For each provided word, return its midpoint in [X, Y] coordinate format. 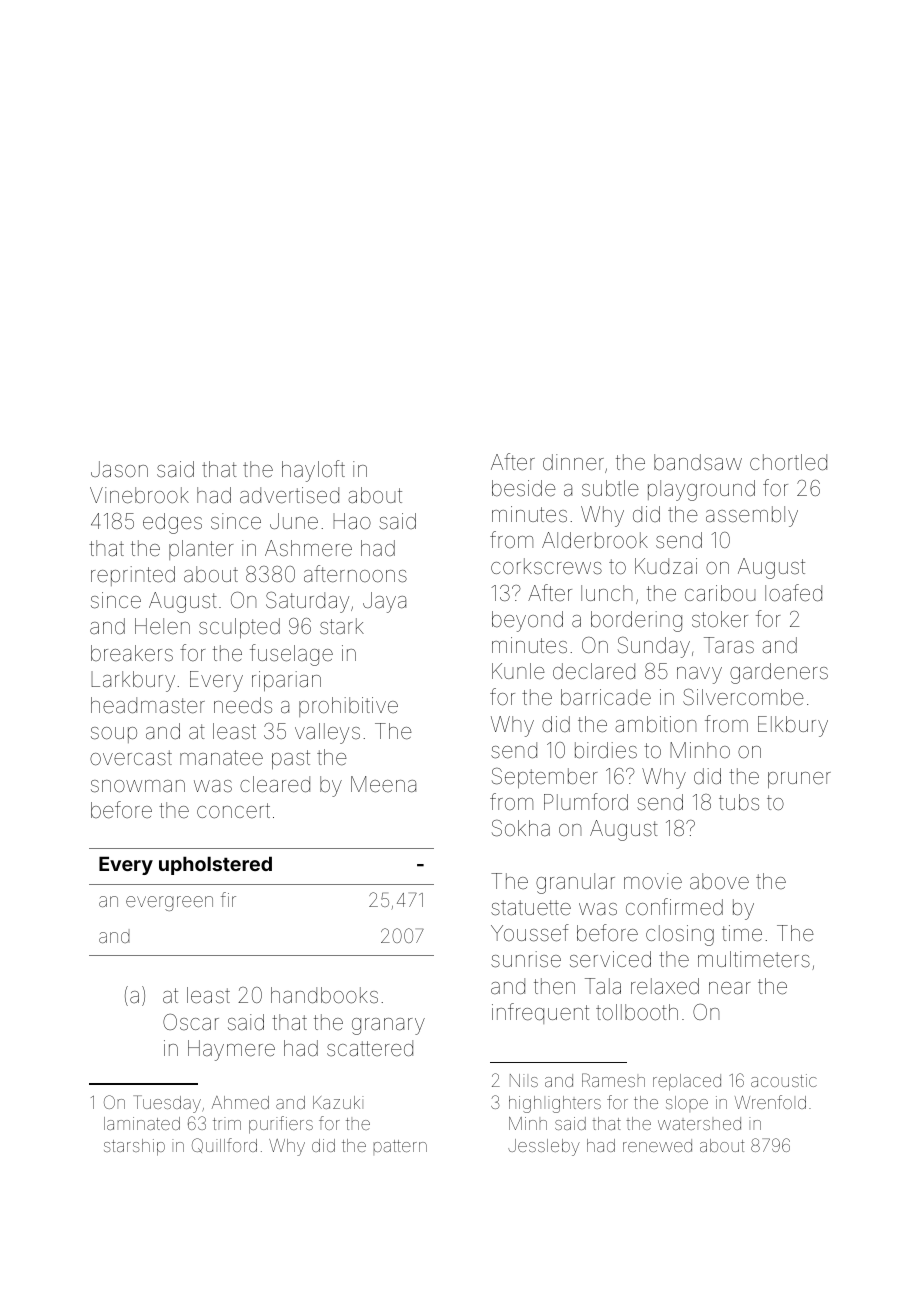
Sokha [521, 828]
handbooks [324, 995]
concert [233, 811]
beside [524, 488]
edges [172, 523]
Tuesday [167, 1104]
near [730, 988]
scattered [370, 1048]
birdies [606, 750]
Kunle [518, 671]
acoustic [784, 1080]
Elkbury [793, 726]
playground [701, 490]
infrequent [540, 1013]
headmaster [148, 705]
